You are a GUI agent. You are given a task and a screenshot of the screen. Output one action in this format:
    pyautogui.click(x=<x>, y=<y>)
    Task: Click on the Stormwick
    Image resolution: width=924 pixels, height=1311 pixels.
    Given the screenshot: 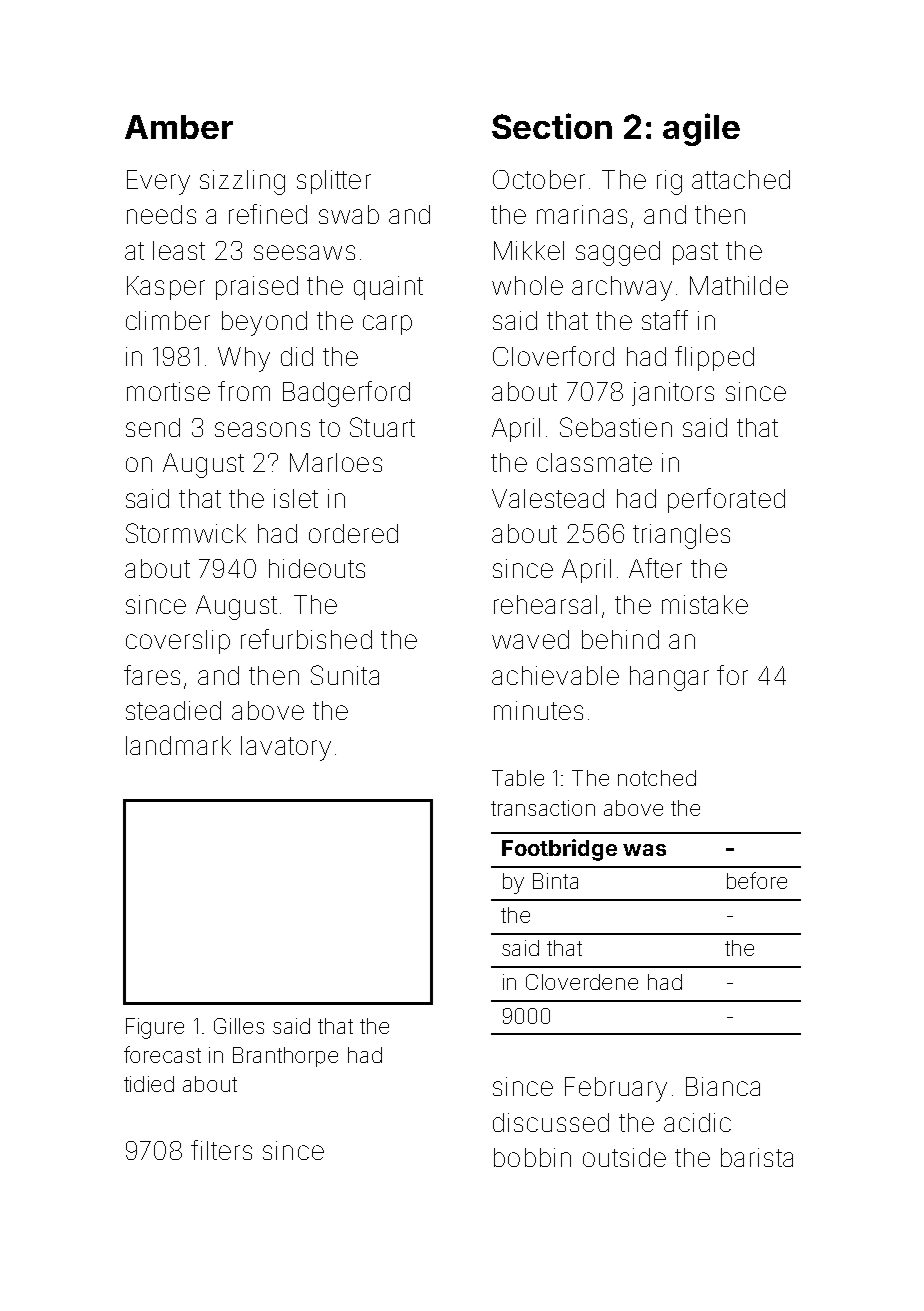 What is the action you would take?
    pyautogui.click(x=186, y=533)
